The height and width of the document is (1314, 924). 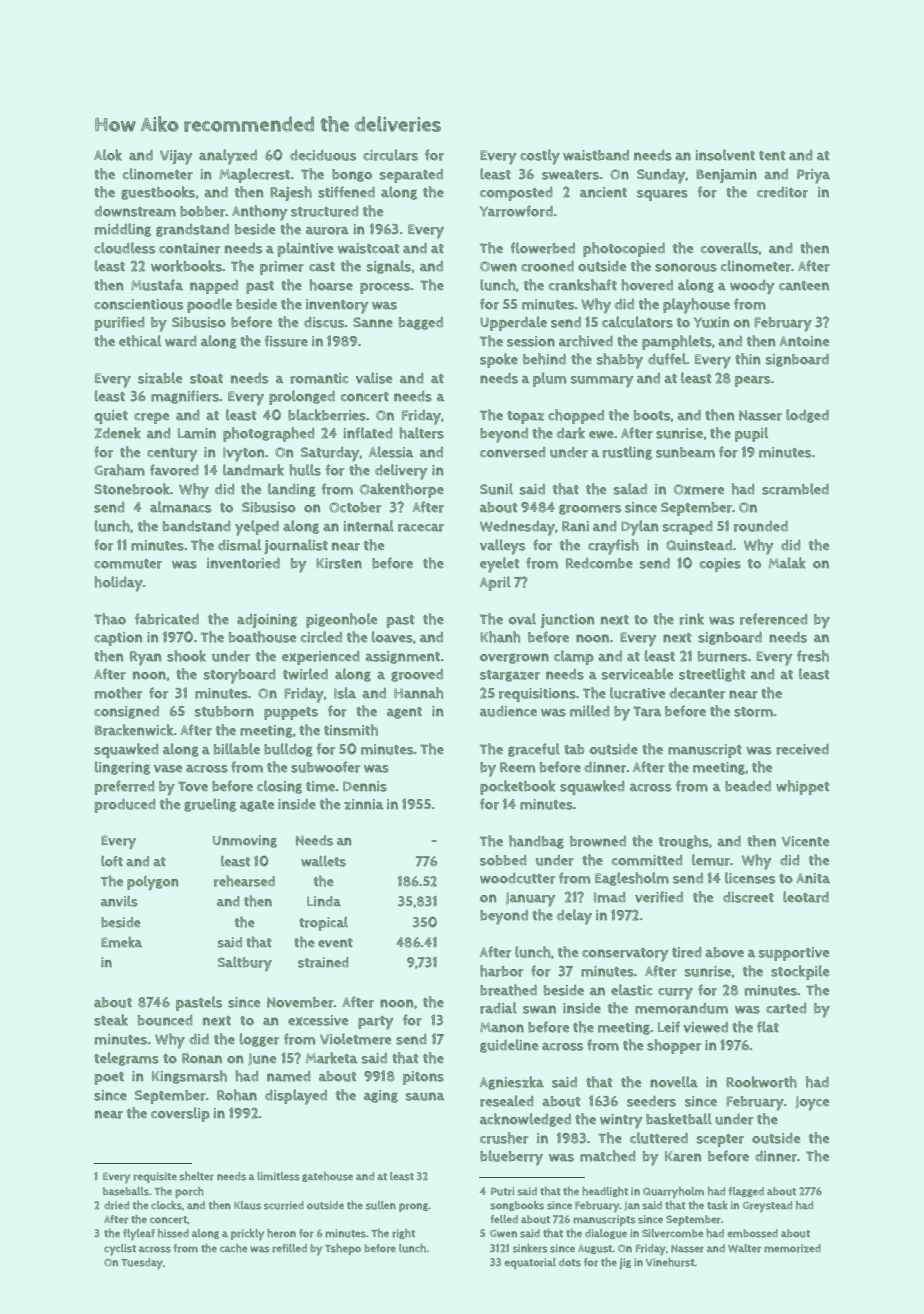 I want to click on stubborn, so click(x=224, y=711).
